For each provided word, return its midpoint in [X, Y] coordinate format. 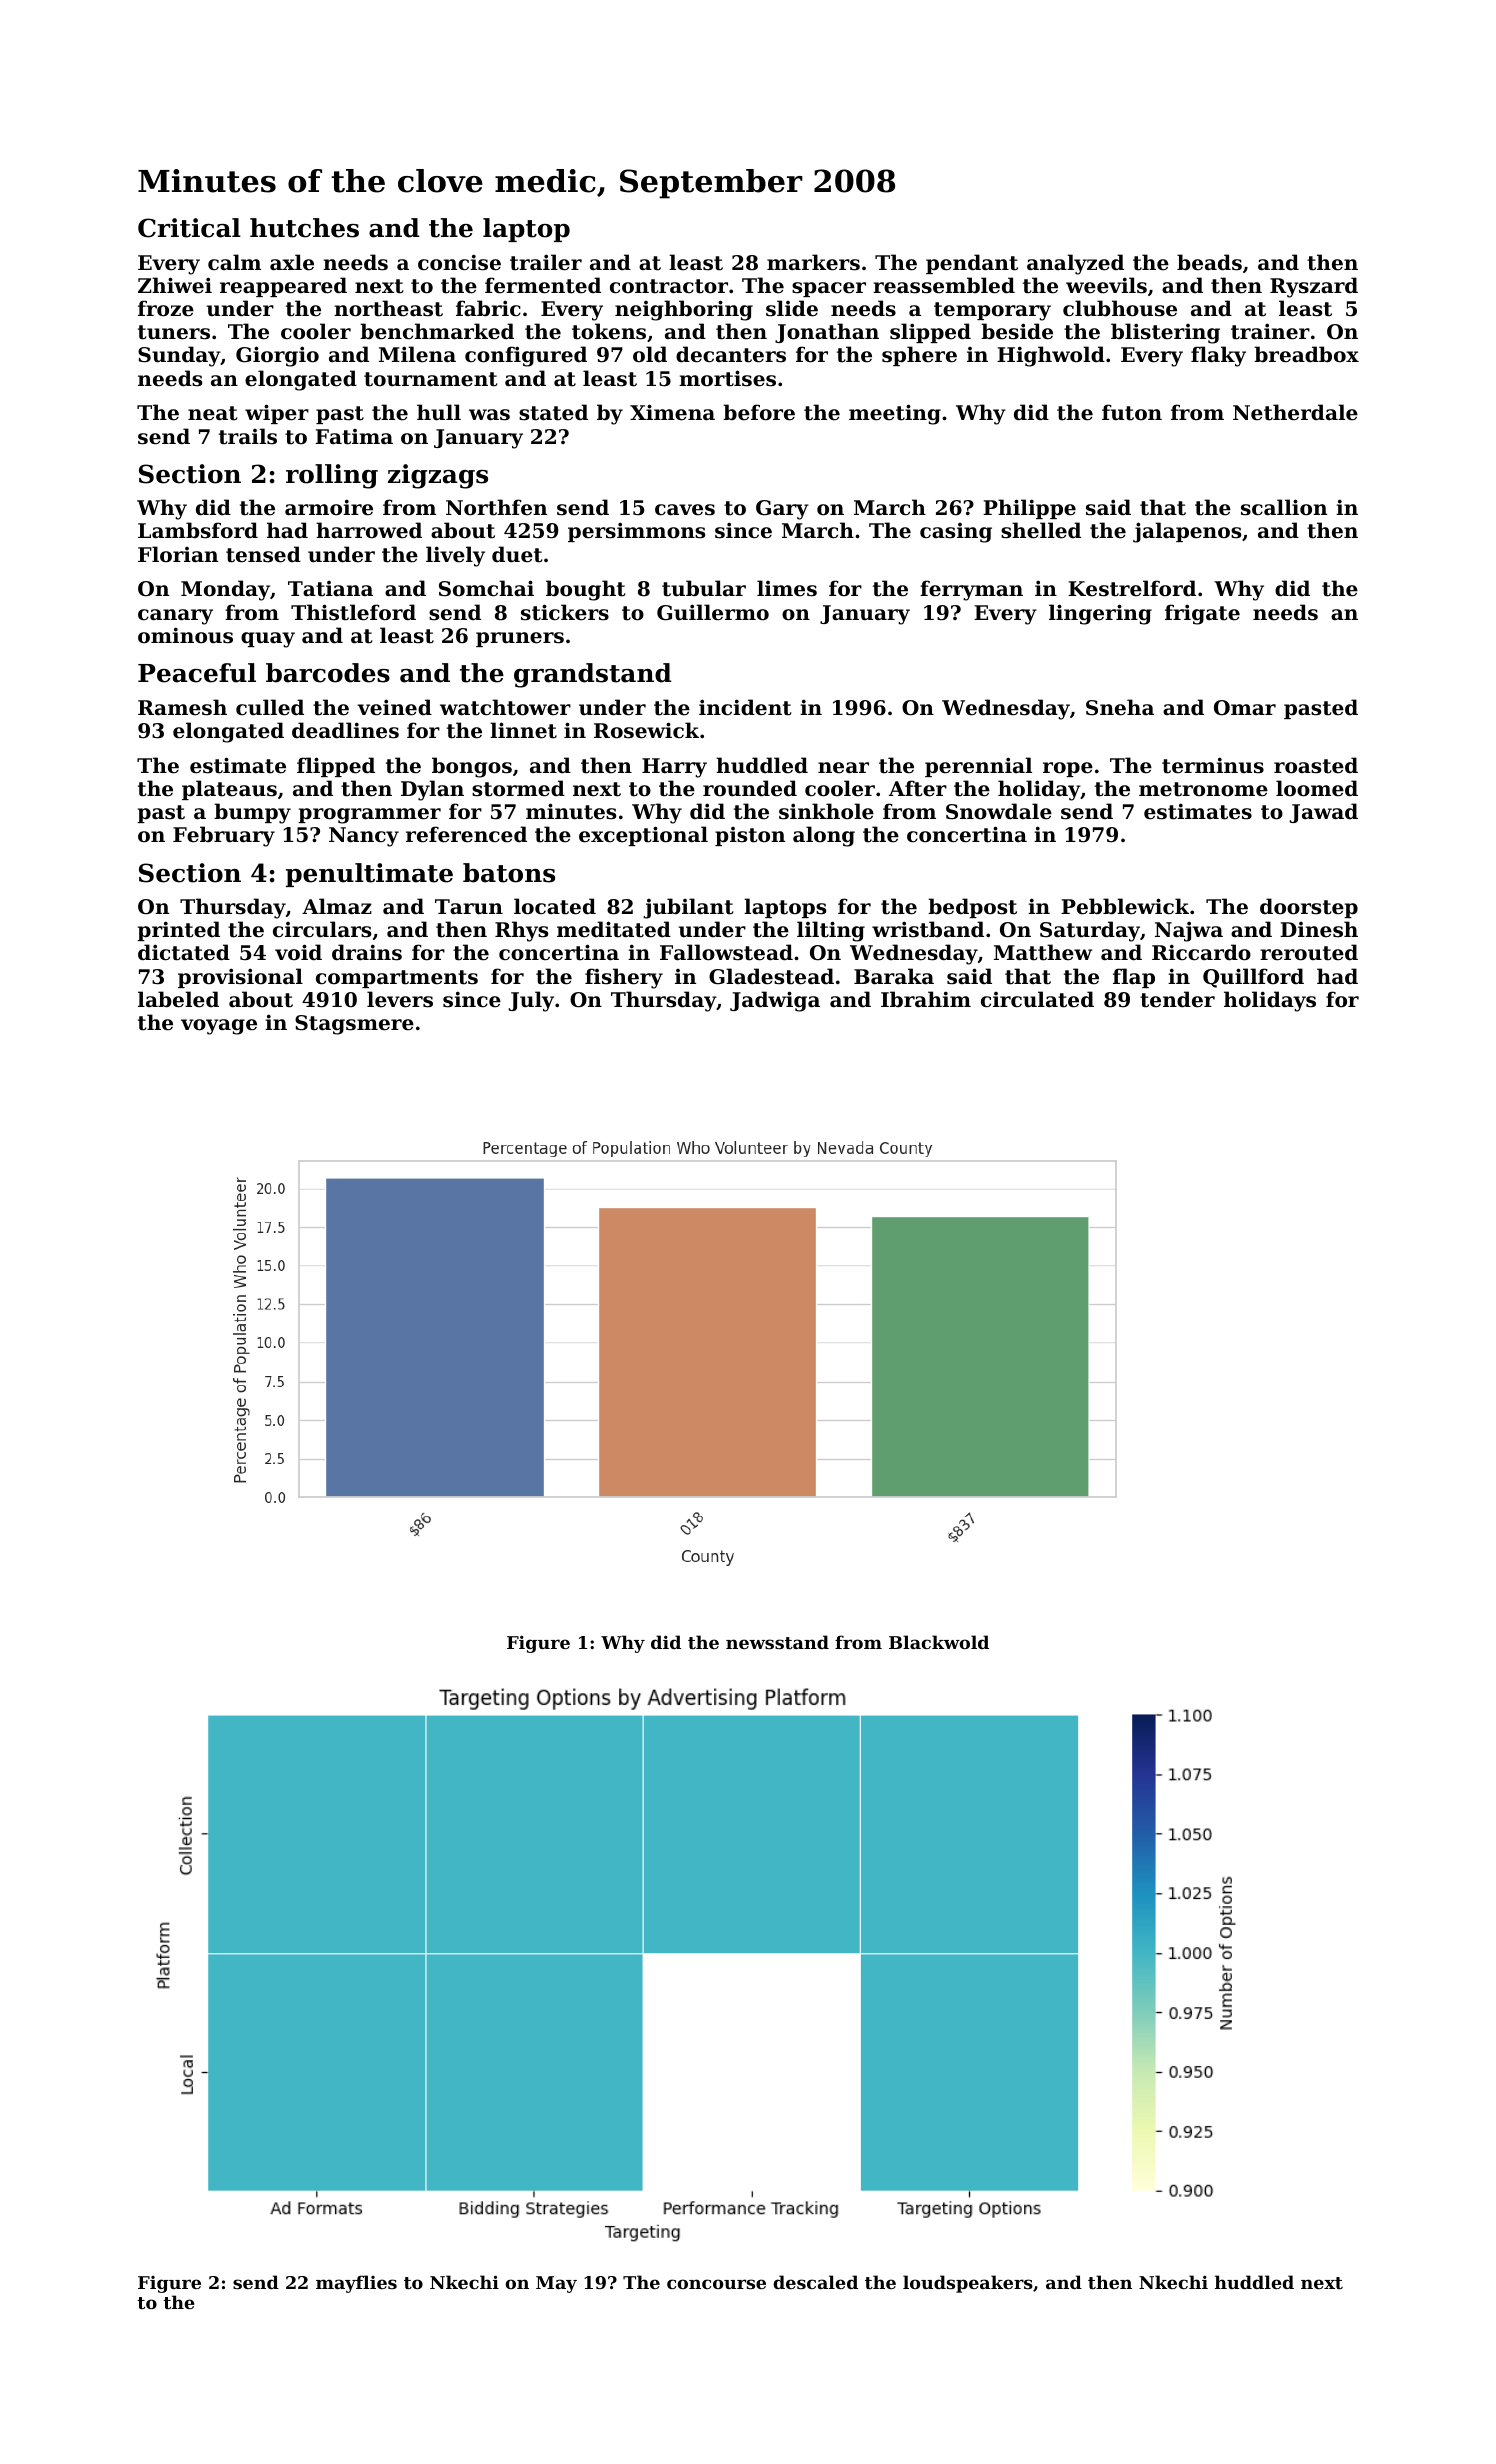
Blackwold [939, 1642]
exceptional [643, 836]
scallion [1284, 507]
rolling [332, 476]
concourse [716, 2284]
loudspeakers [968, 2284]
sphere [919, 356]
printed [178, 931]
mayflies [356, 2284]
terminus [1213, 765]
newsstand [777, 1642]
